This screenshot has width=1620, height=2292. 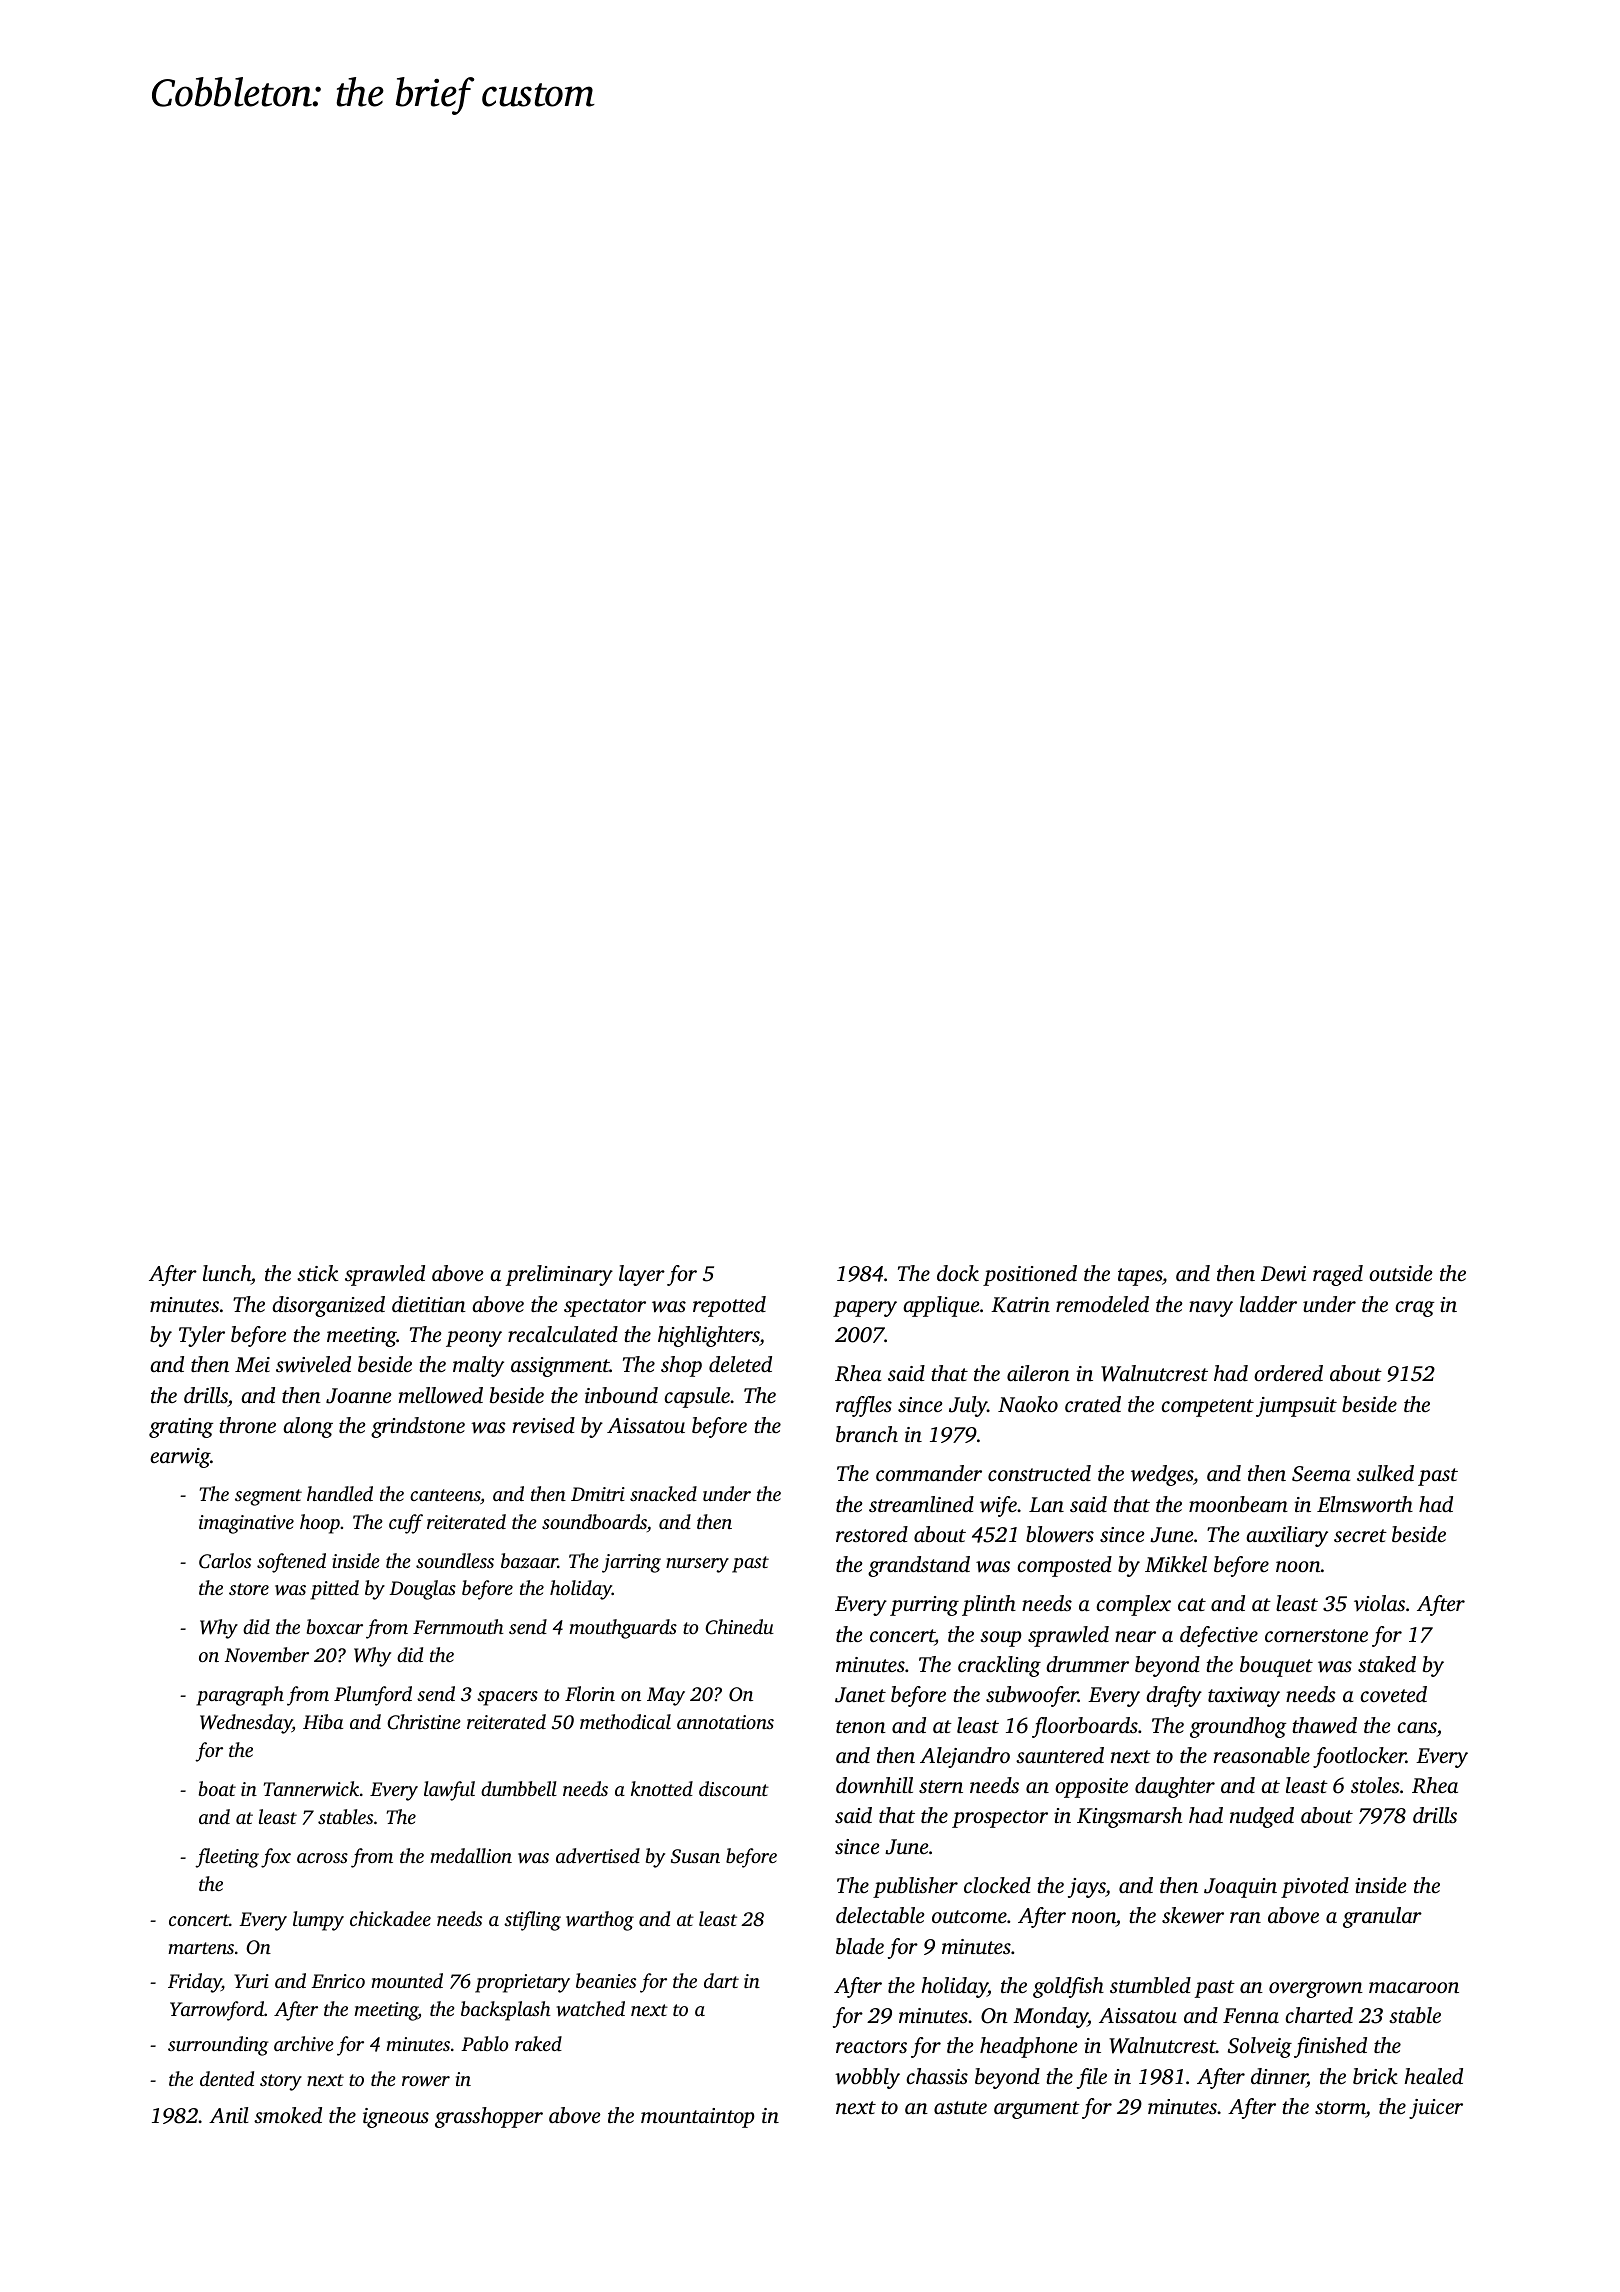 What do you see at coordinates (252, 1364) in the screenshot?
I see `Mei` at bounding box center [252, 1364].
